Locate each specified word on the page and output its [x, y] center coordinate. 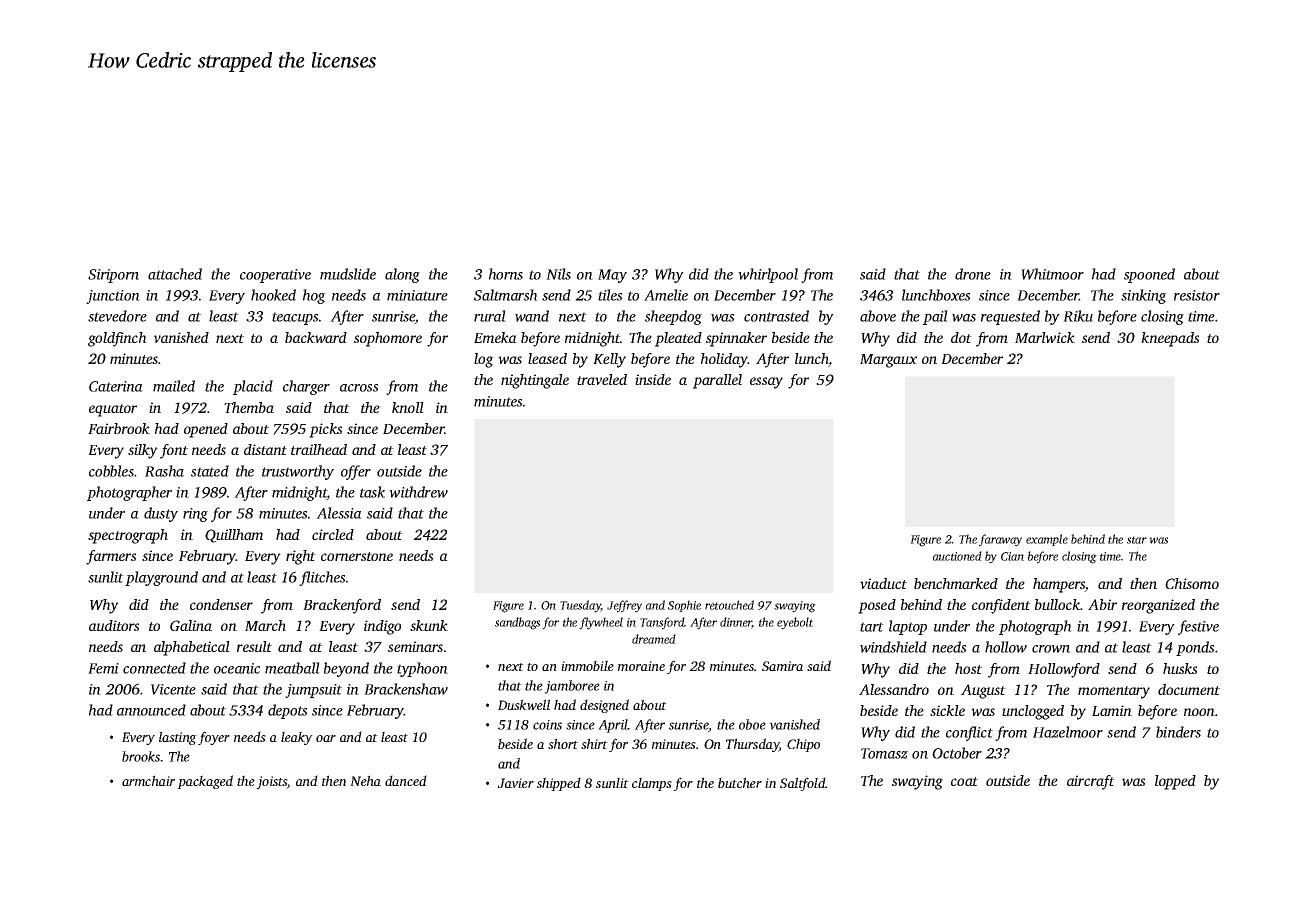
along [402, 275]
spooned [1149, 275]
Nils [558, 274]
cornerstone [357, 556]
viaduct [883, 583]
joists [271, 782]
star [1137, 540]
